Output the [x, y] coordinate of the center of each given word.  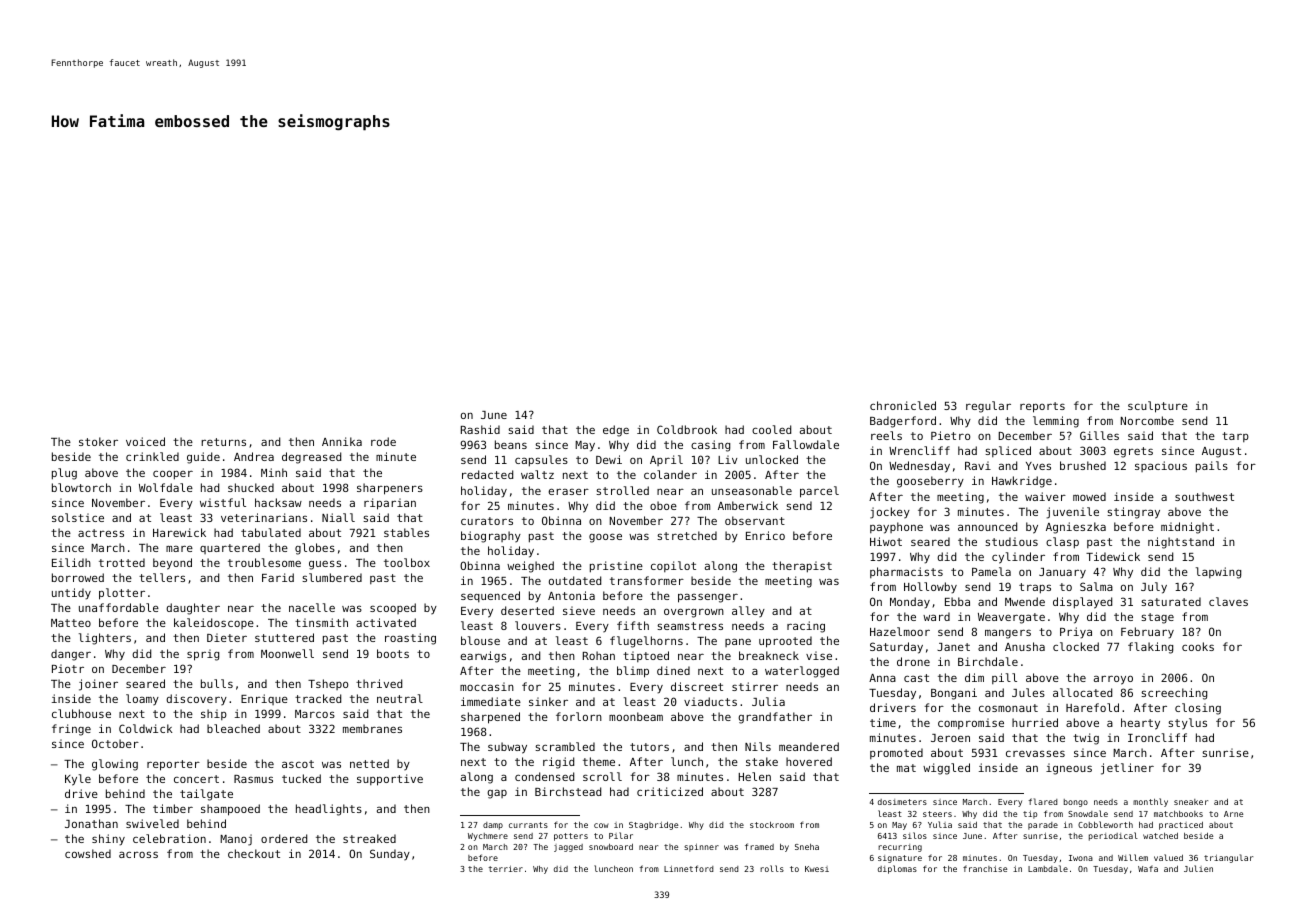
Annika [342, 441]
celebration [169, 838]
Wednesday [919, 467]
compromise [971, 723]
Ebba [957, 601]
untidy [71, 594]
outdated [575, 580]
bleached [233, 728]
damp [493, 826]
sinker [548, 701]
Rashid [480, 429]
